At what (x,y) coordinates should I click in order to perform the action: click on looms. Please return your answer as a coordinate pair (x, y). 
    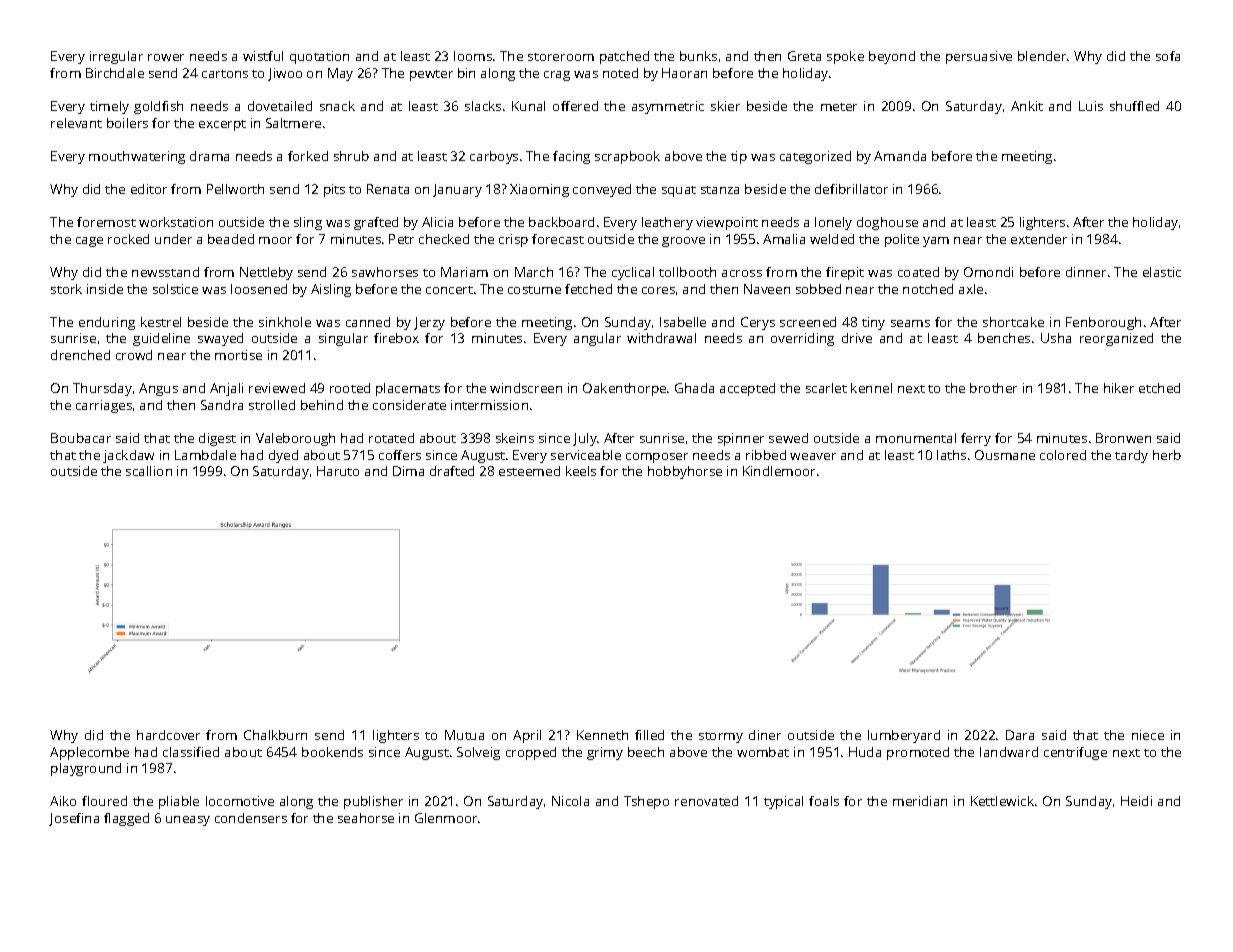
    Looking at the image, I should click on (473, 56).
